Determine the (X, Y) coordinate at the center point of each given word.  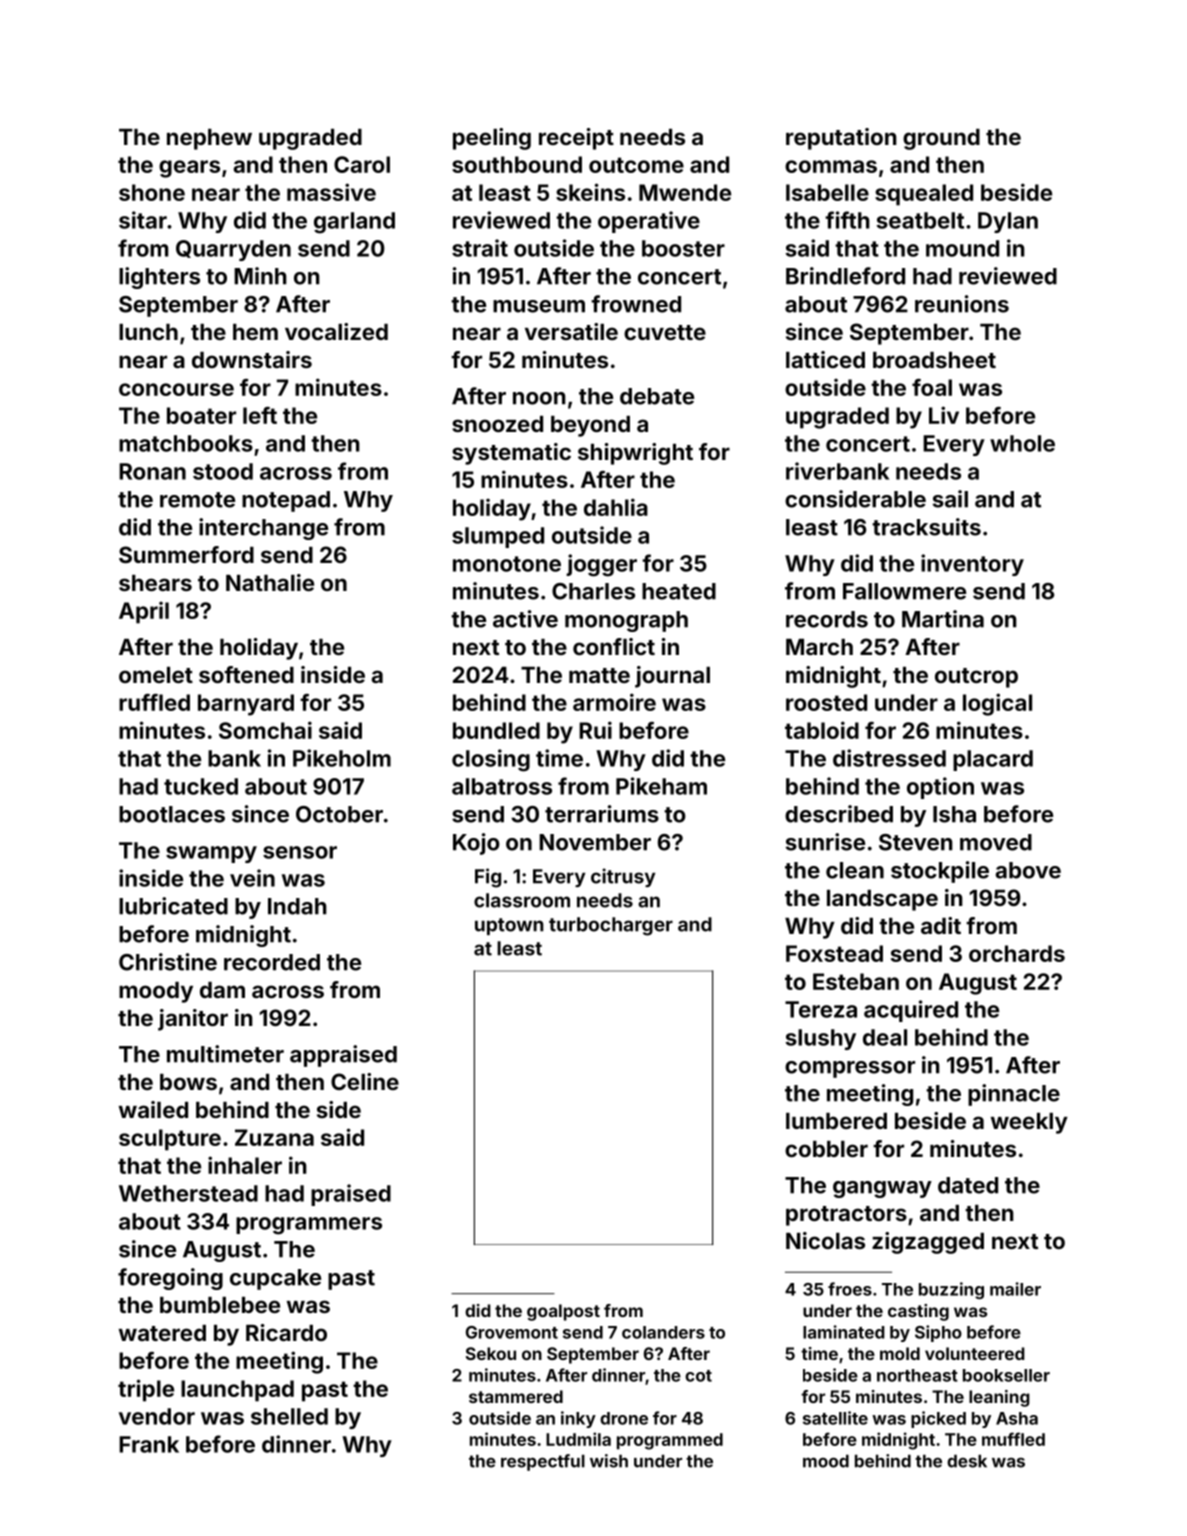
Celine (365, 1081)
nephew (209, 139)
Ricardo (286, 1332)
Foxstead (834, 953)
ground (941, 139)
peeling (492, 139)
